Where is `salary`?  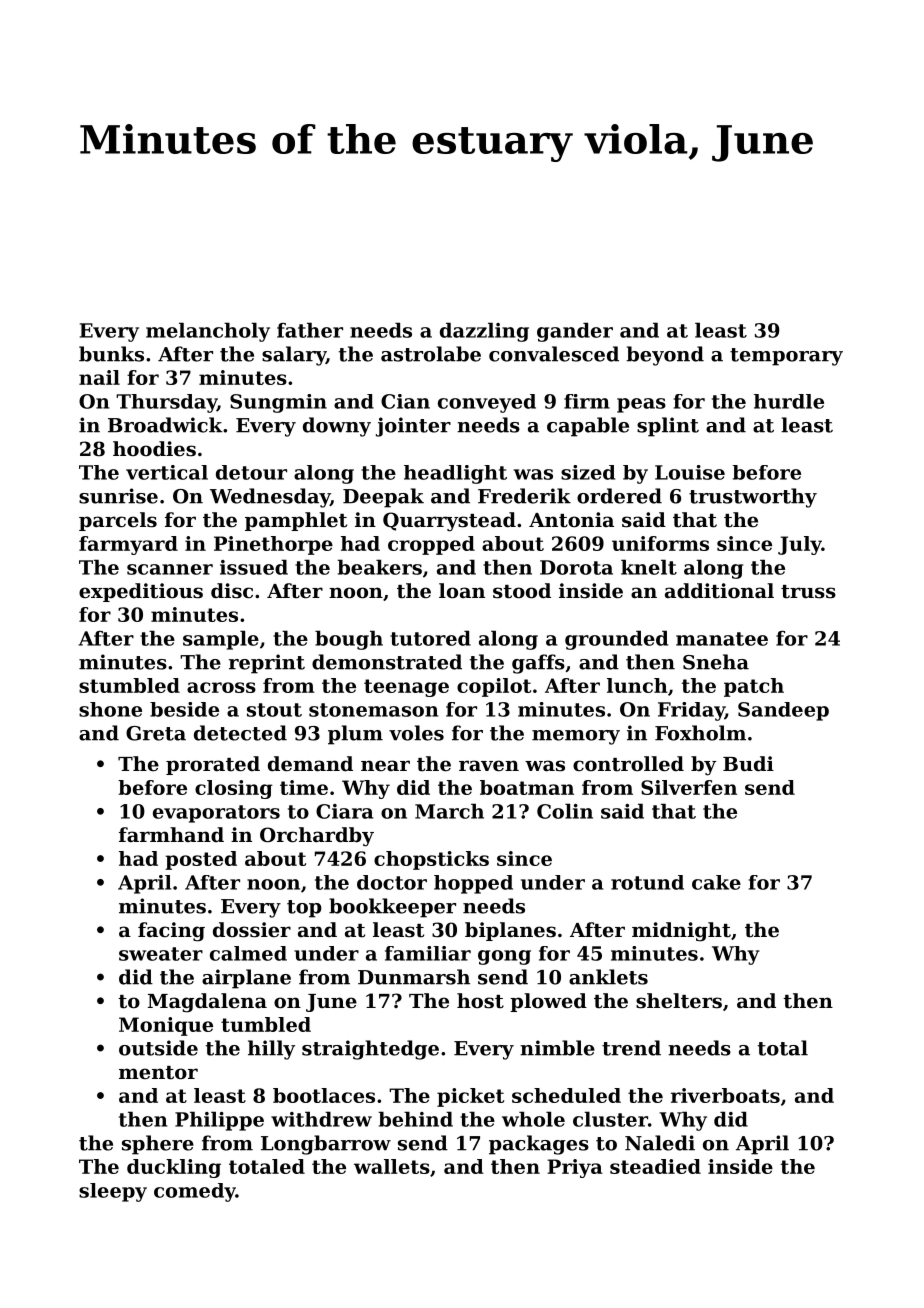
salary is located at coordinates (294, 356).
